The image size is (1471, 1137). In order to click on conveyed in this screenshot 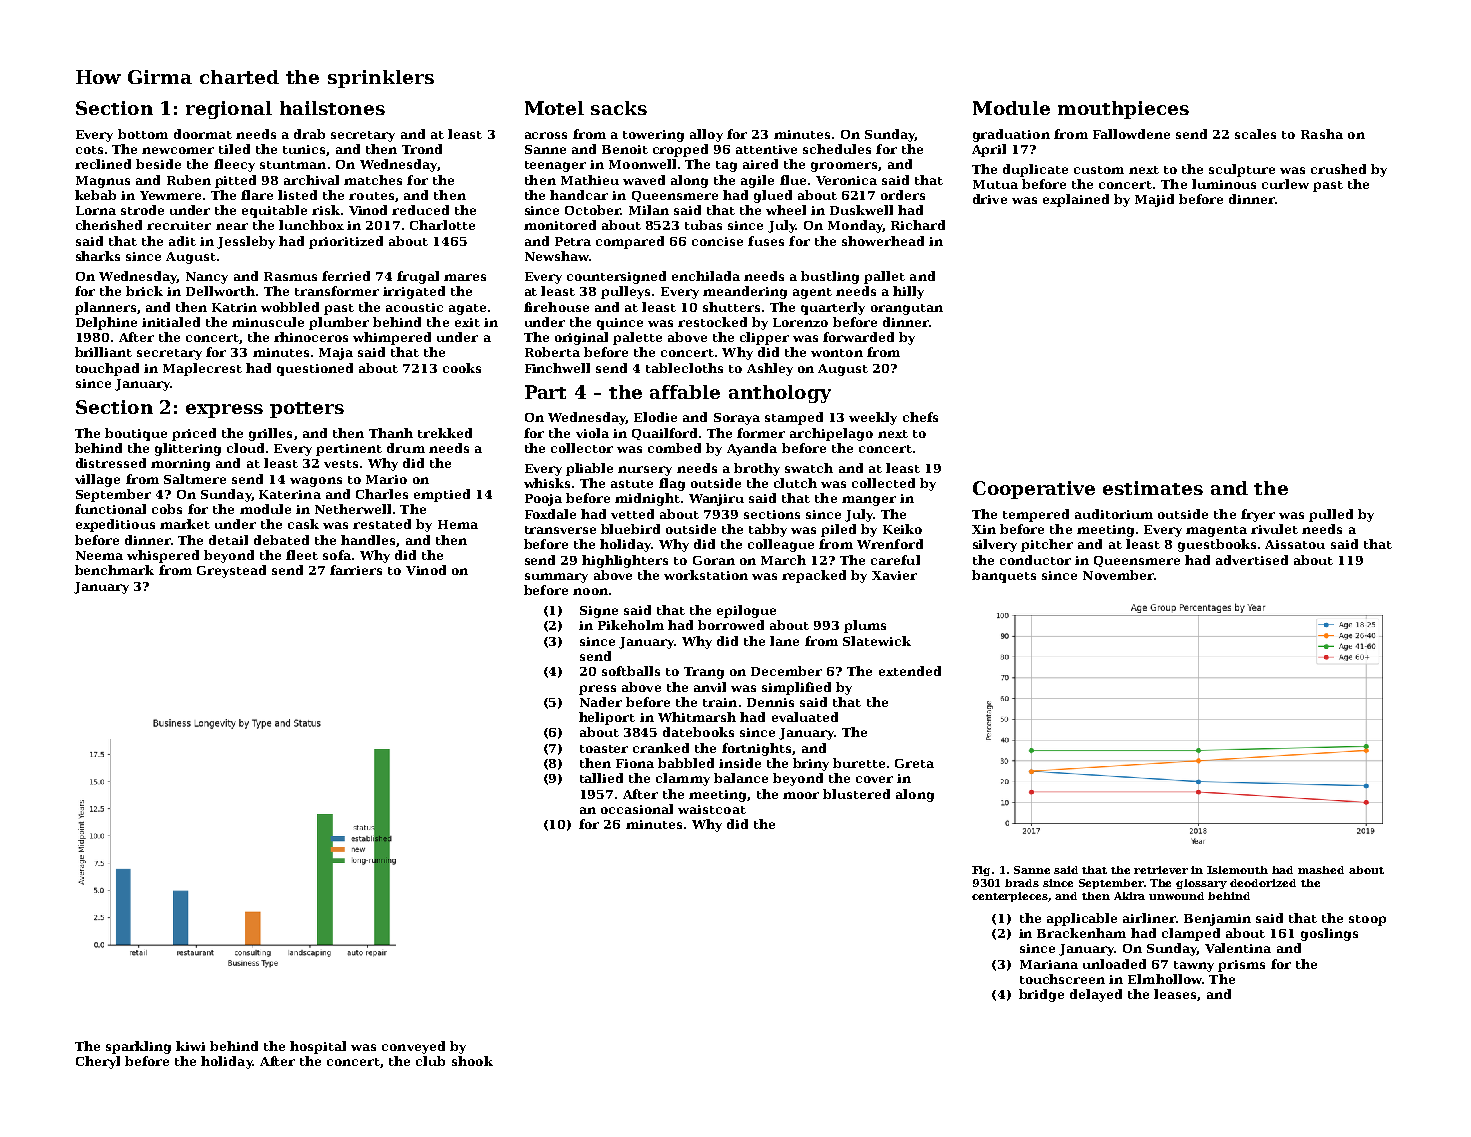, I will do `click(413, 1047)`.
